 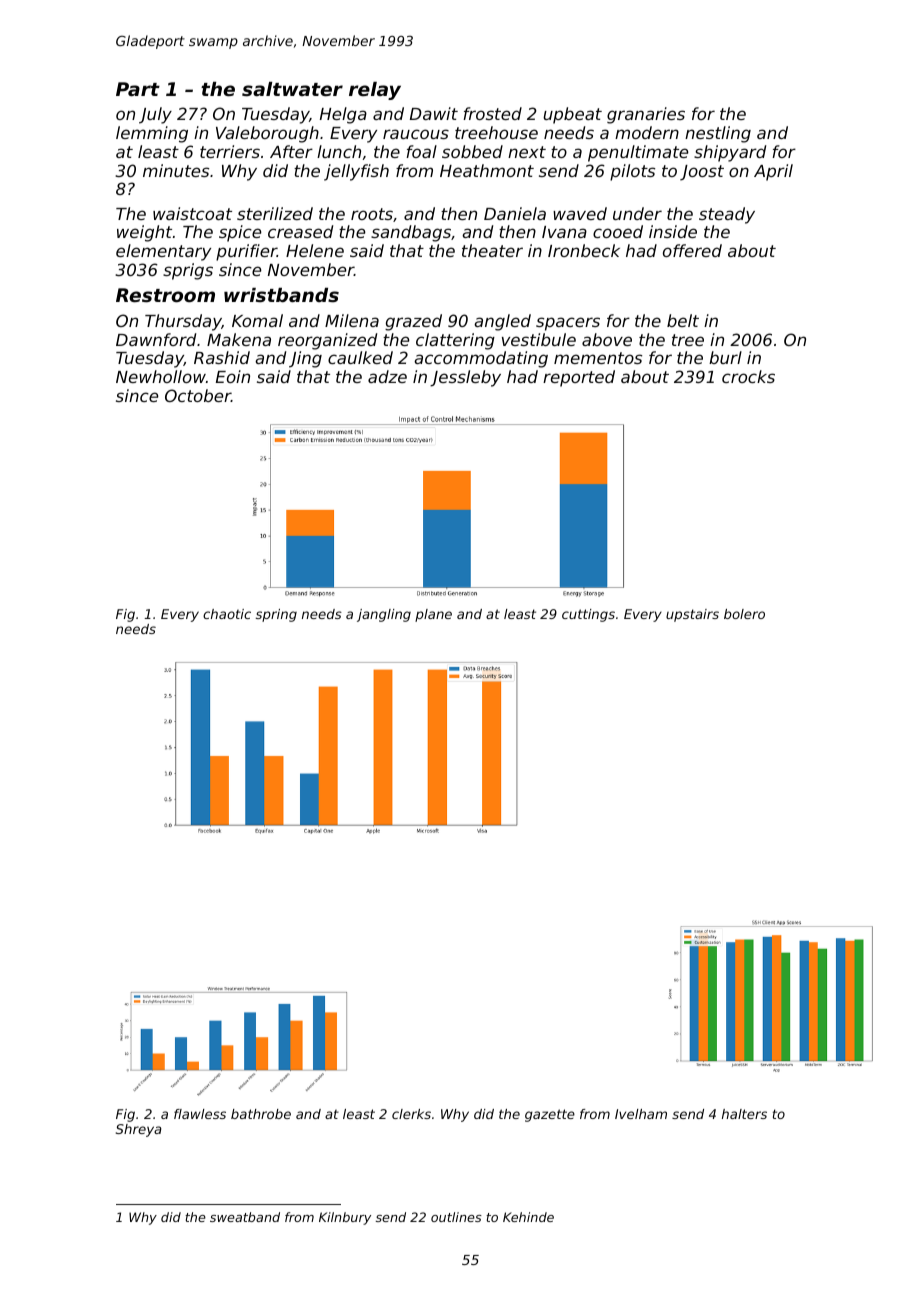 What do you see at coordinates (456, 1217) in the document?
I see `outlines` at bounding box center [456, 1217].
